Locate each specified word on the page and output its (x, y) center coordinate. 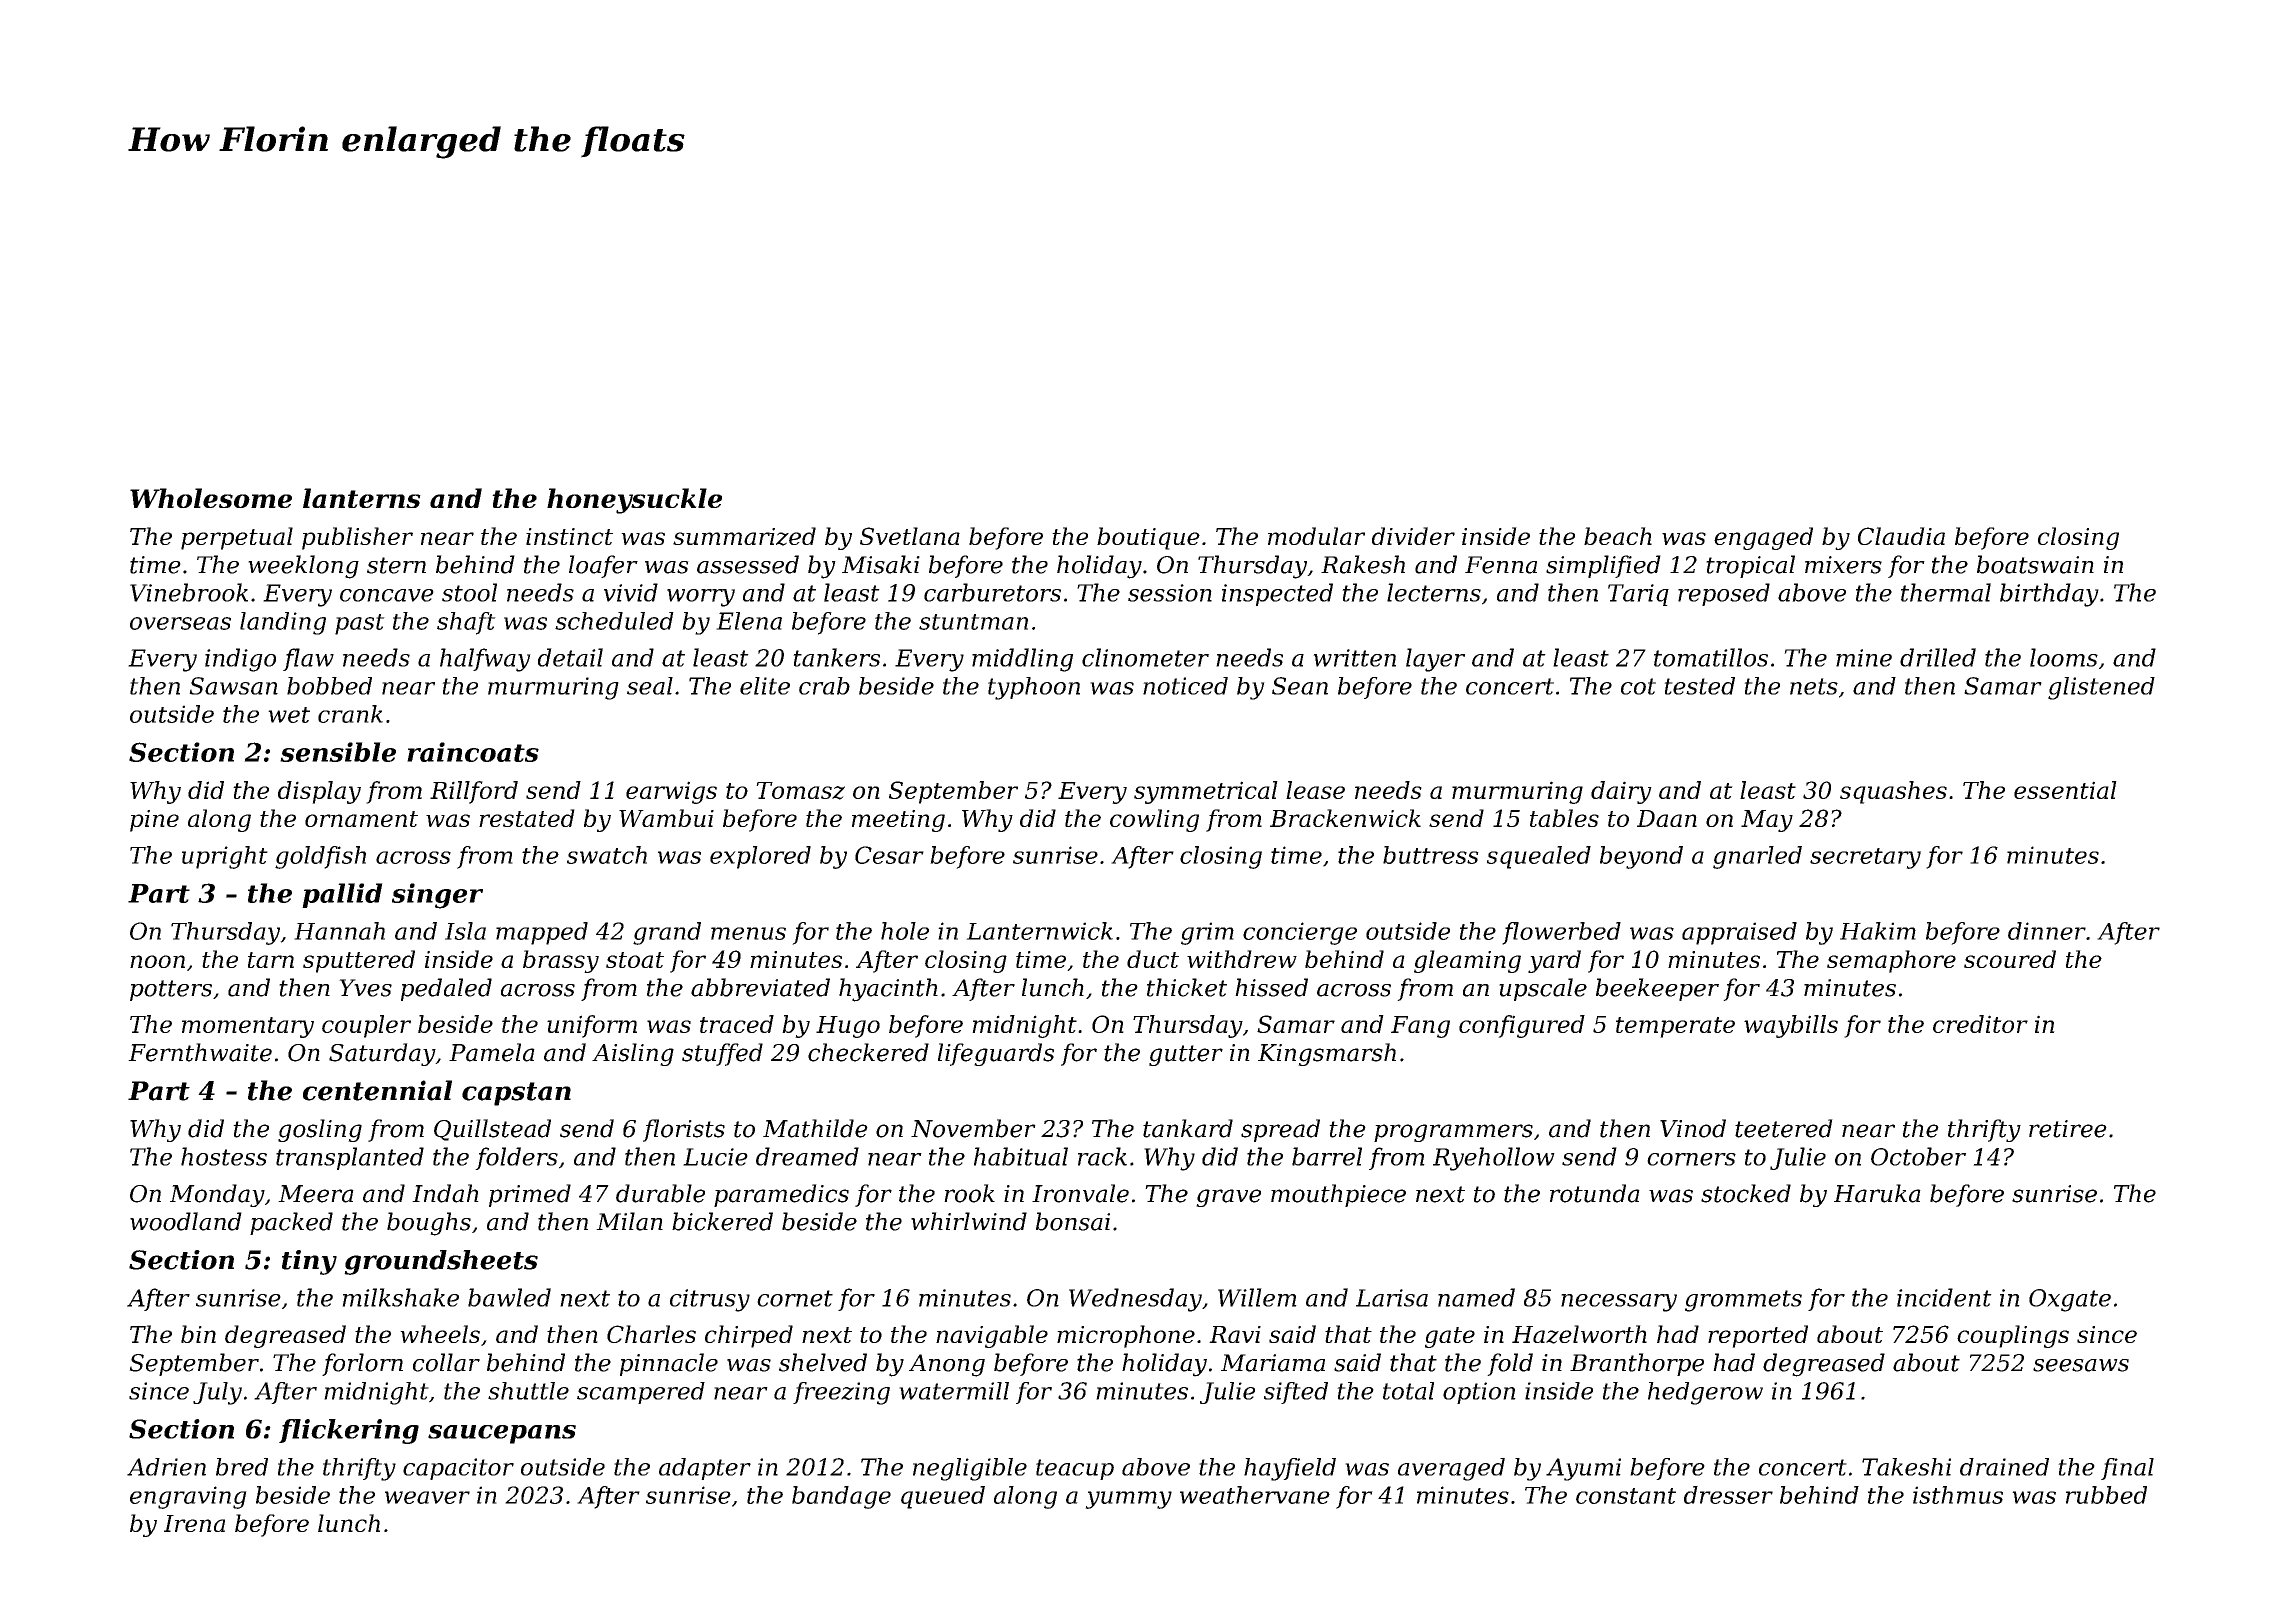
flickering (349, 1431)
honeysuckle (634, 501)
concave (387, 595)
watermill (954, 1391)
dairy (1621, 792)
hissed (1271, 987)
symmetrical (1206, 792)
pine (154, 821)
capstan (516, 1094)
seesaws (2081, 1365)
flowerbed (1561, 933)
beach (1618, 536)
